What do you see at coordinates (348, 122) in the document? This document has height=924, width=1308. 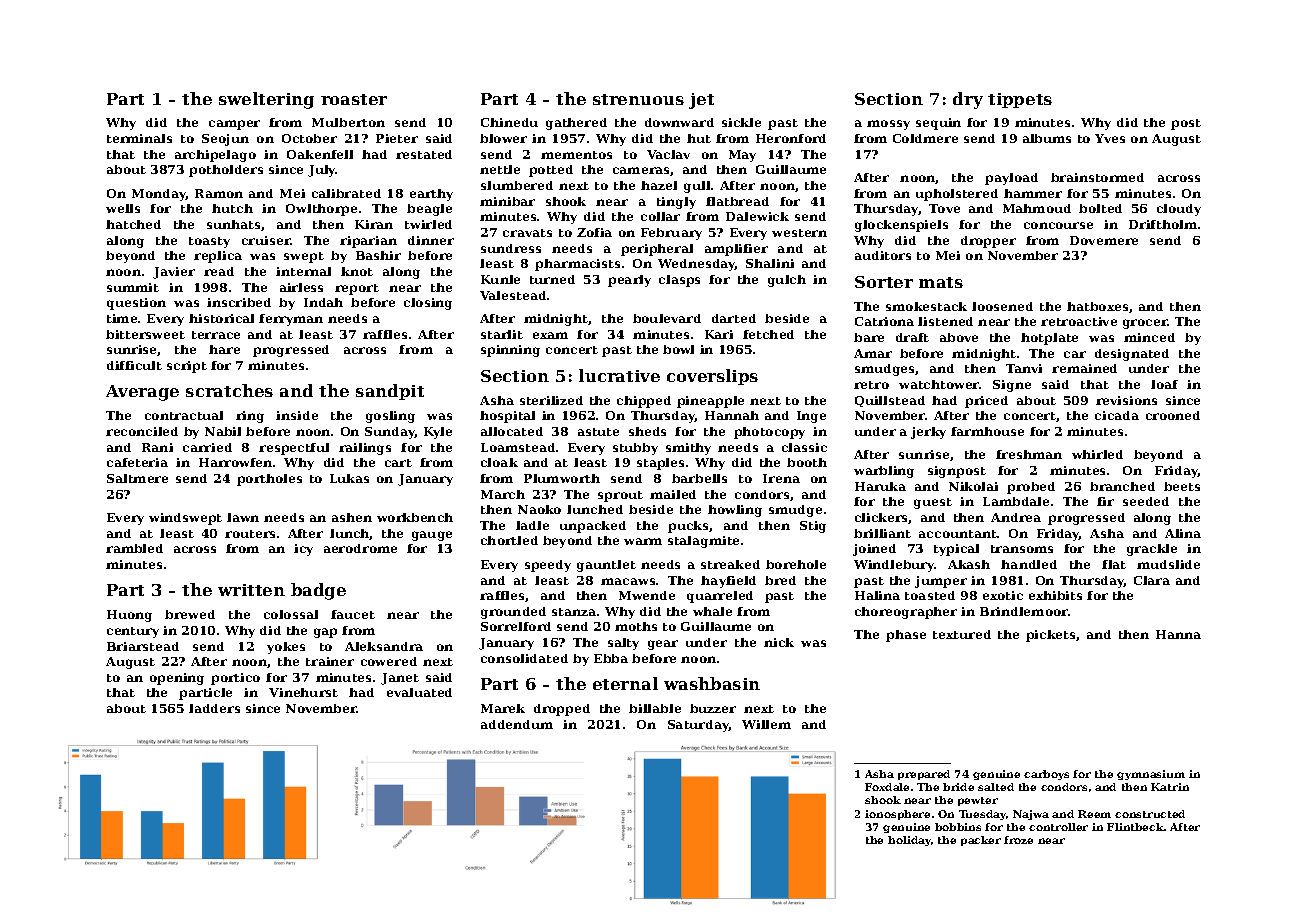 I see `Mulberton` at bounding box center [348, 122].
